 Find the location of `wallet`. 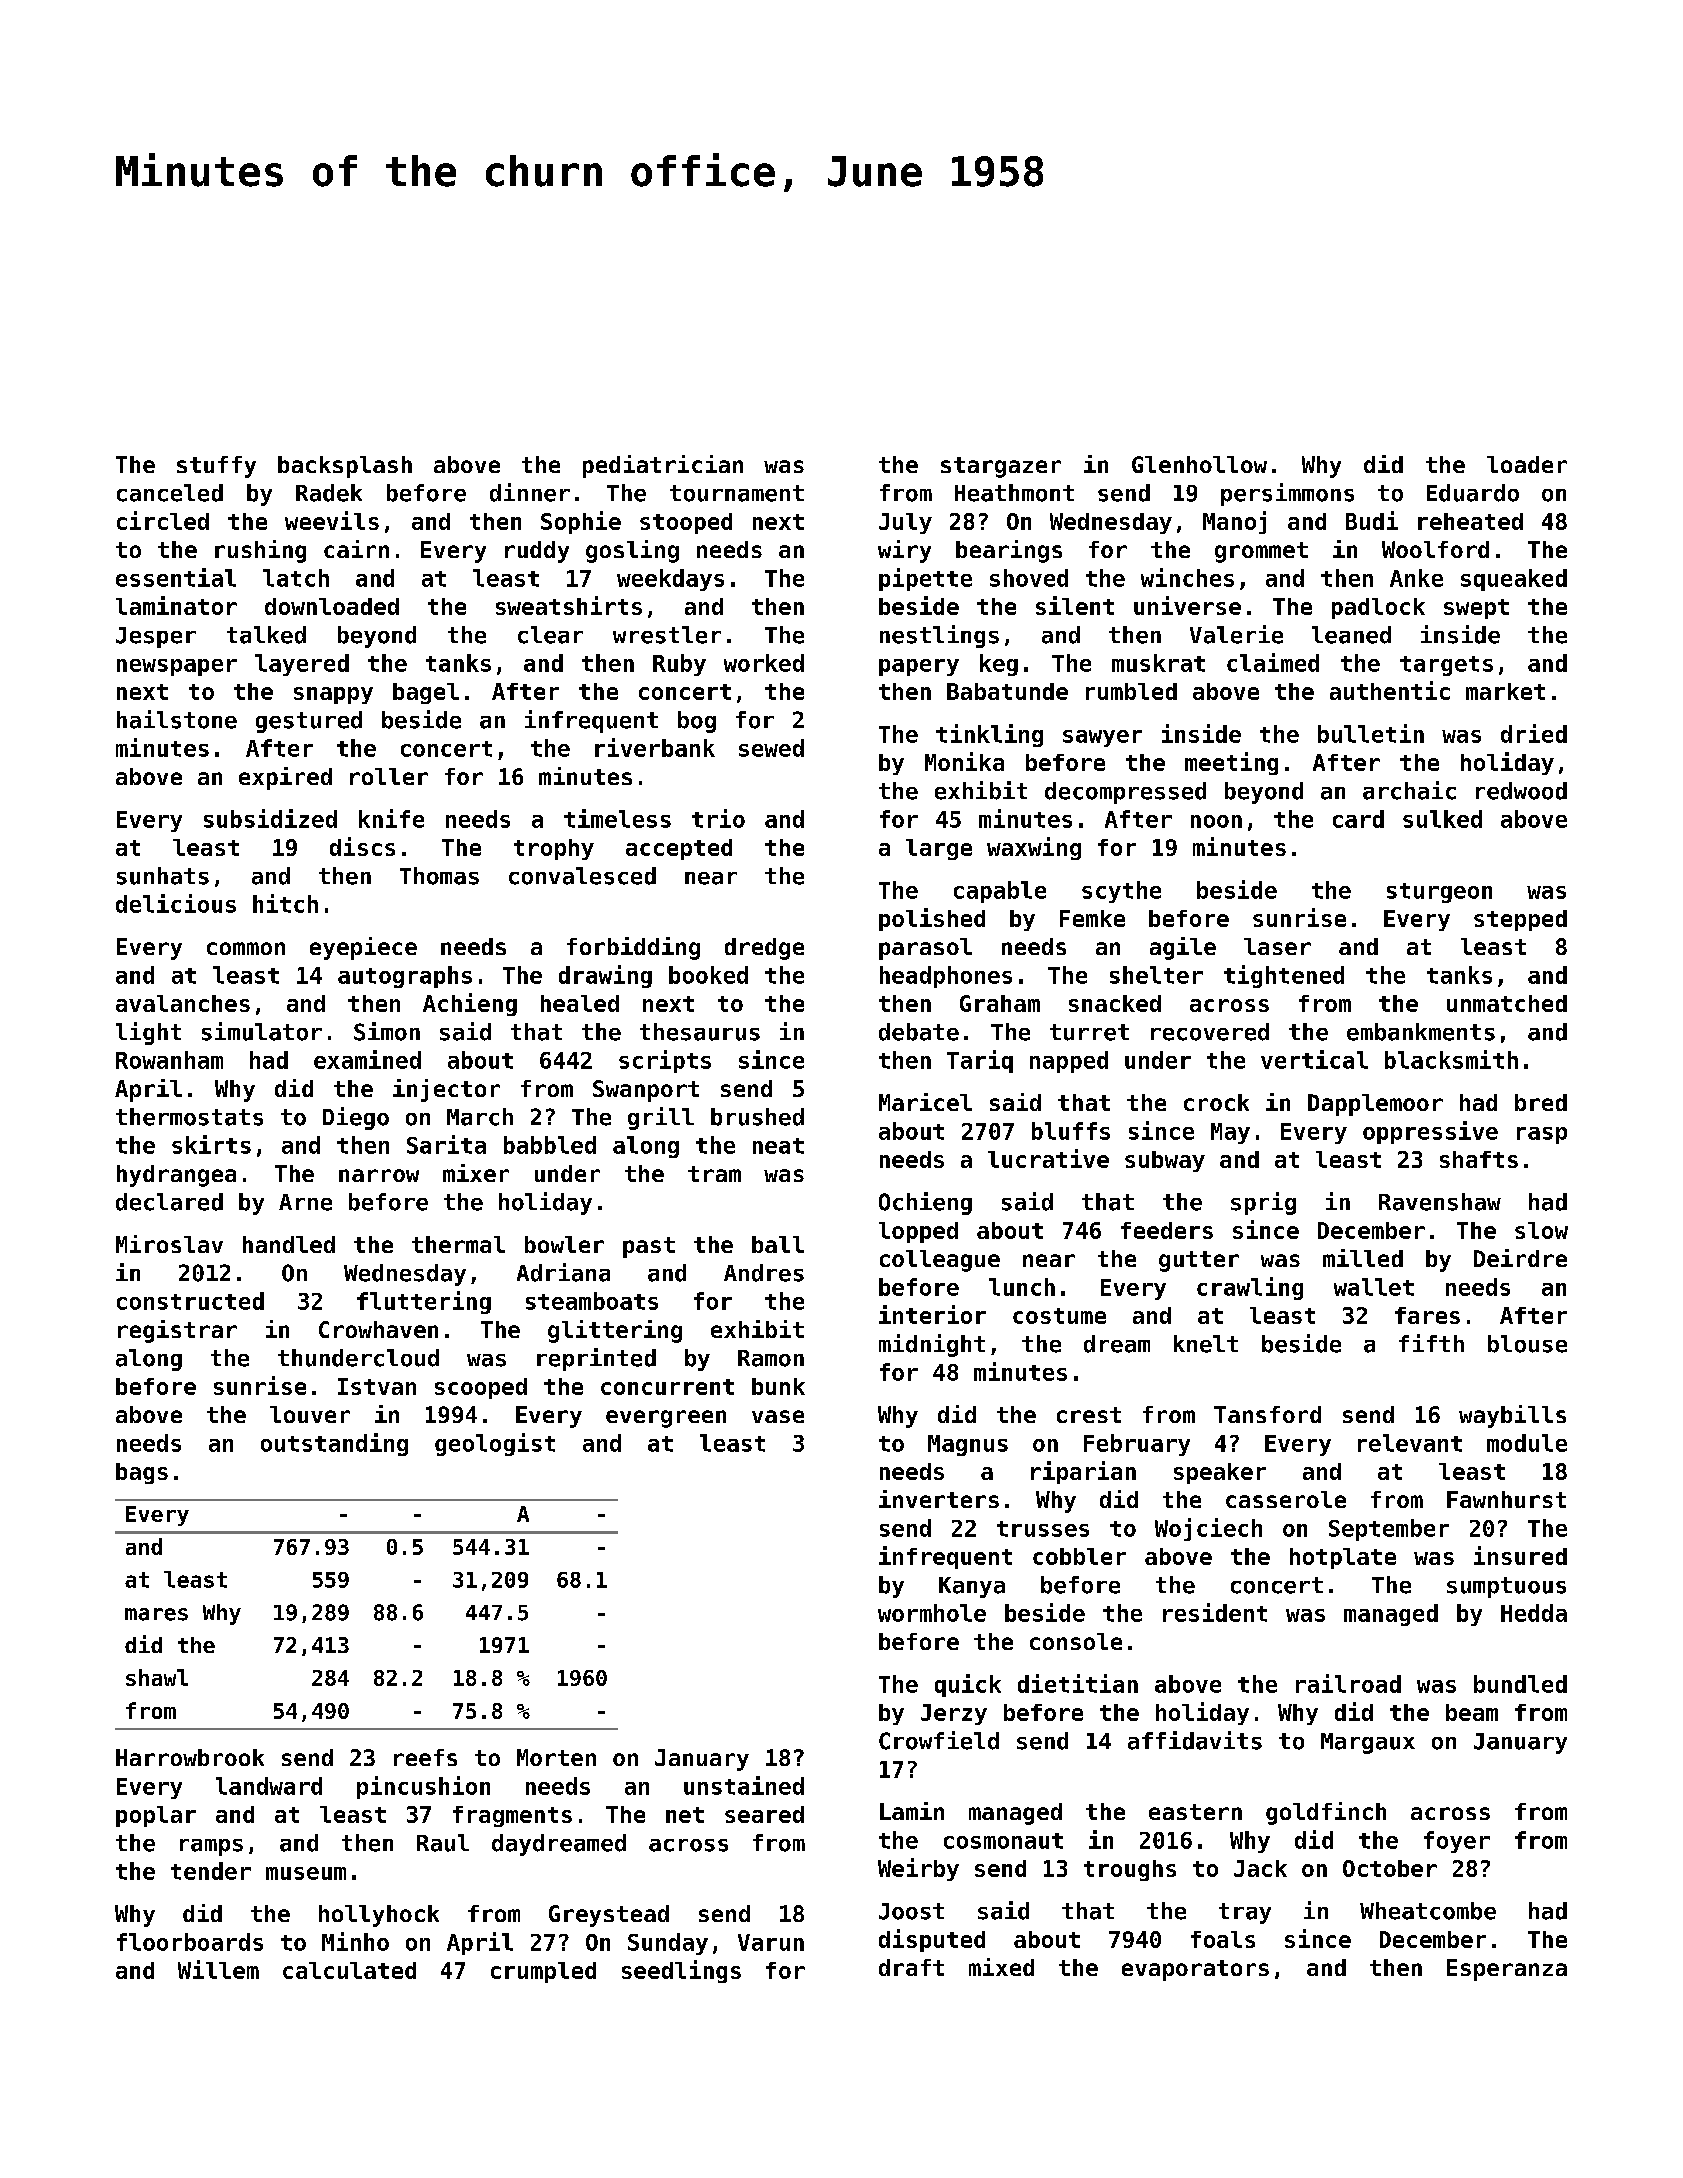

wallet is located at coordinates (1374, 1287).
